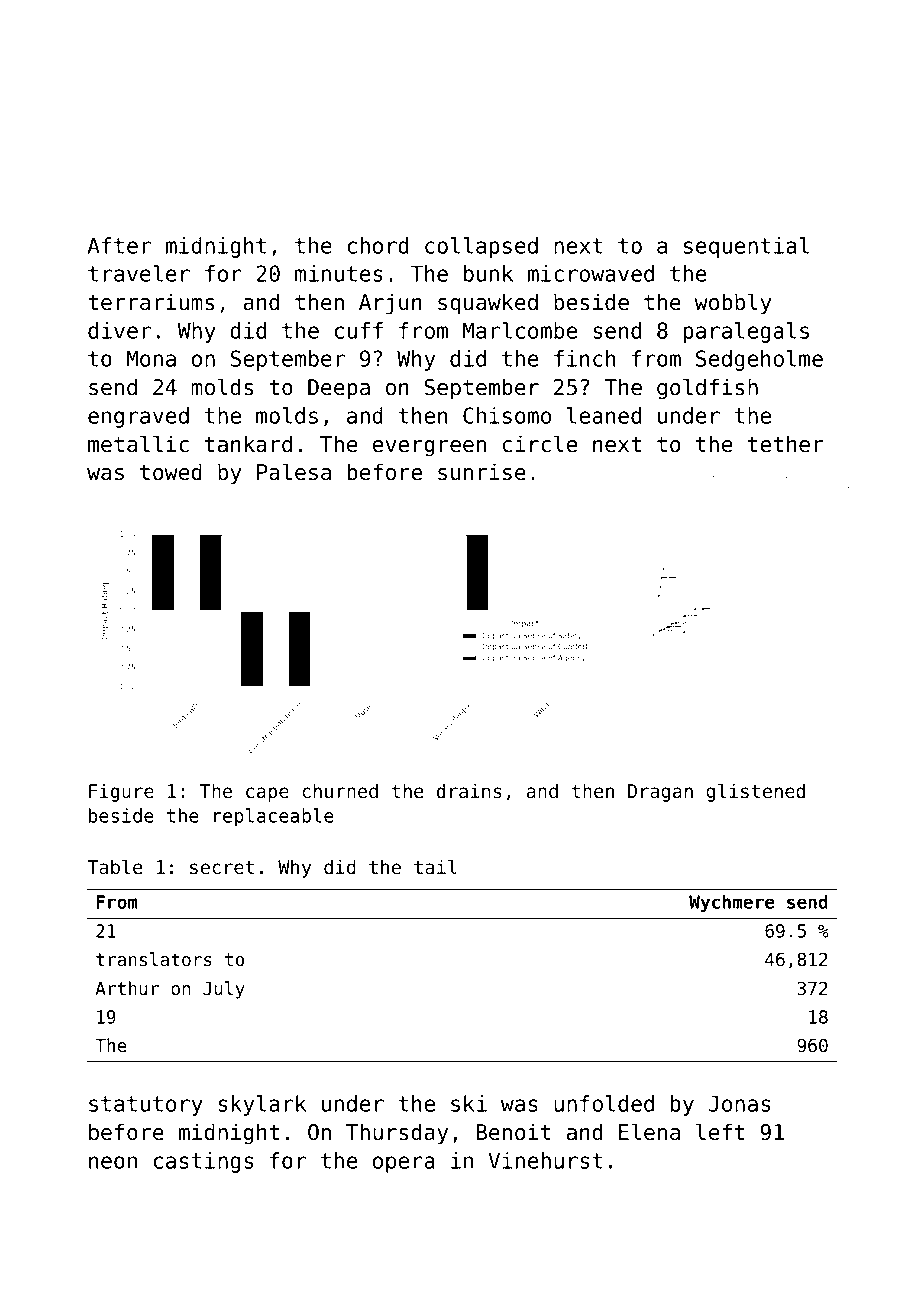 The width and height of the page is (924, 1311). What do you see at coordinates (746, 247) in the page?
I see `sequential` at bounding box center [746, 247].
